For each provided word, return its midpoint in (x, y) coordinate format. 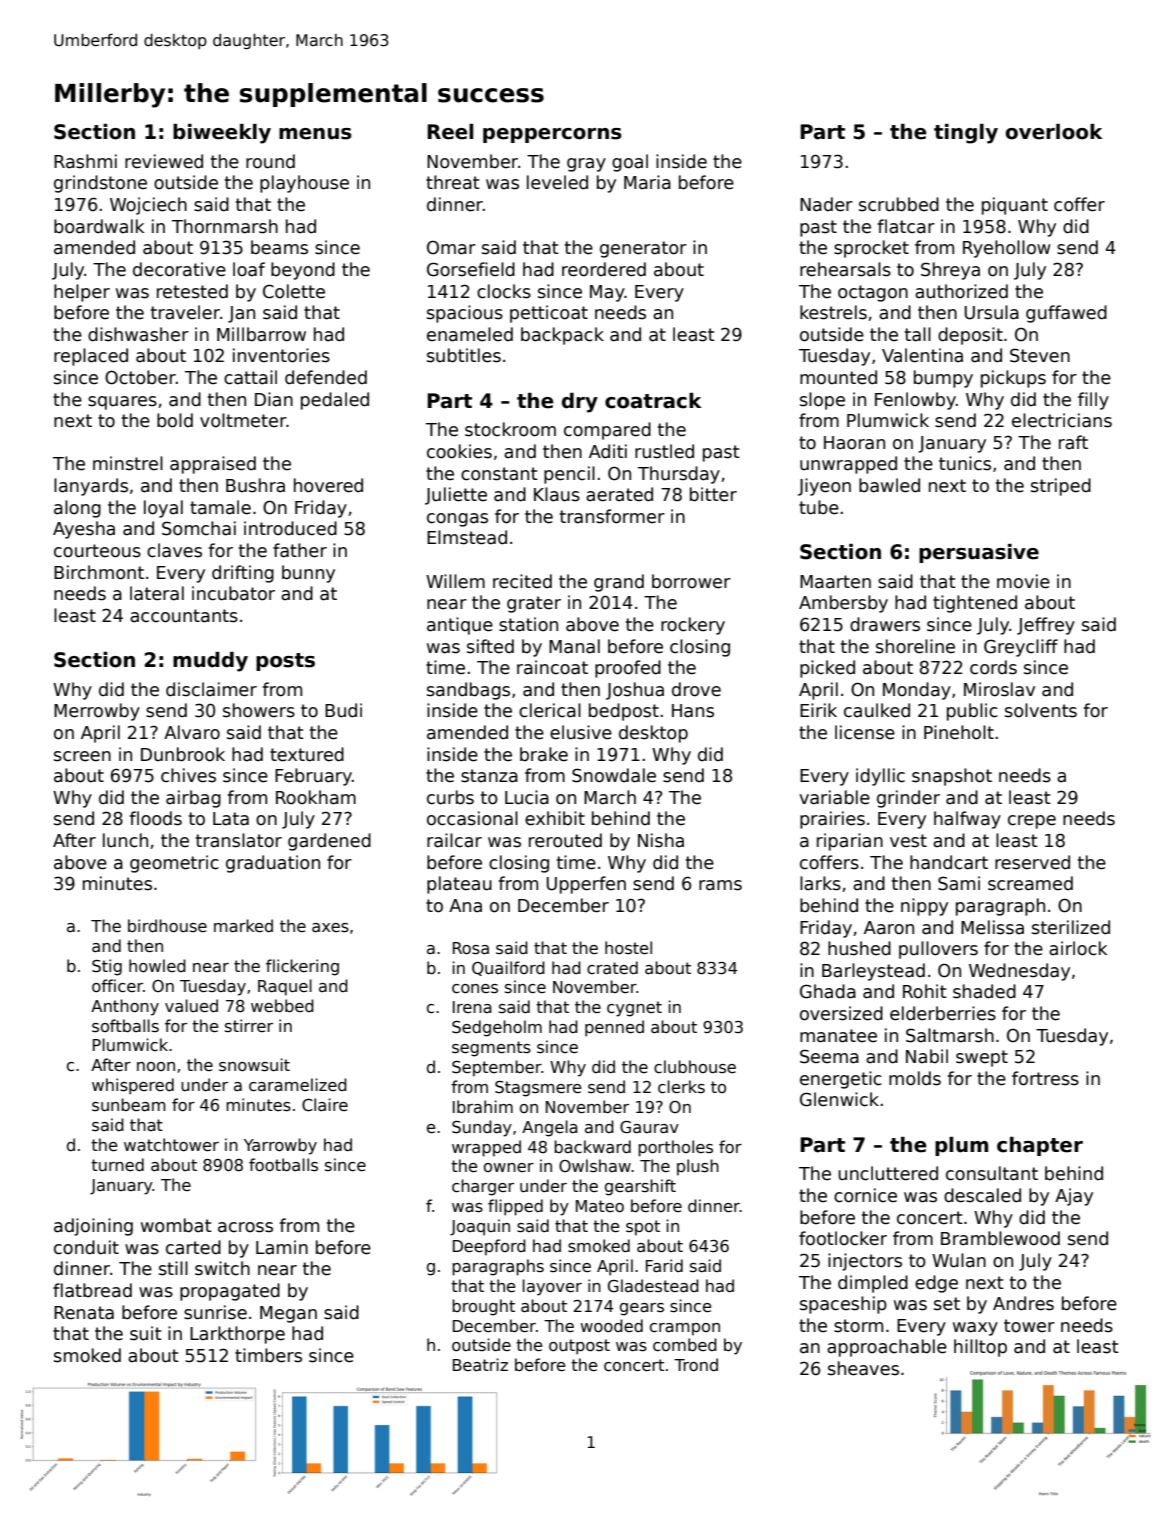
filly (1093, 401)
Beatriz (480, 1364)
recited (522, 581)
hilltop (980, 1348)
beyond (303, 271)
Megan (288, 1314)
